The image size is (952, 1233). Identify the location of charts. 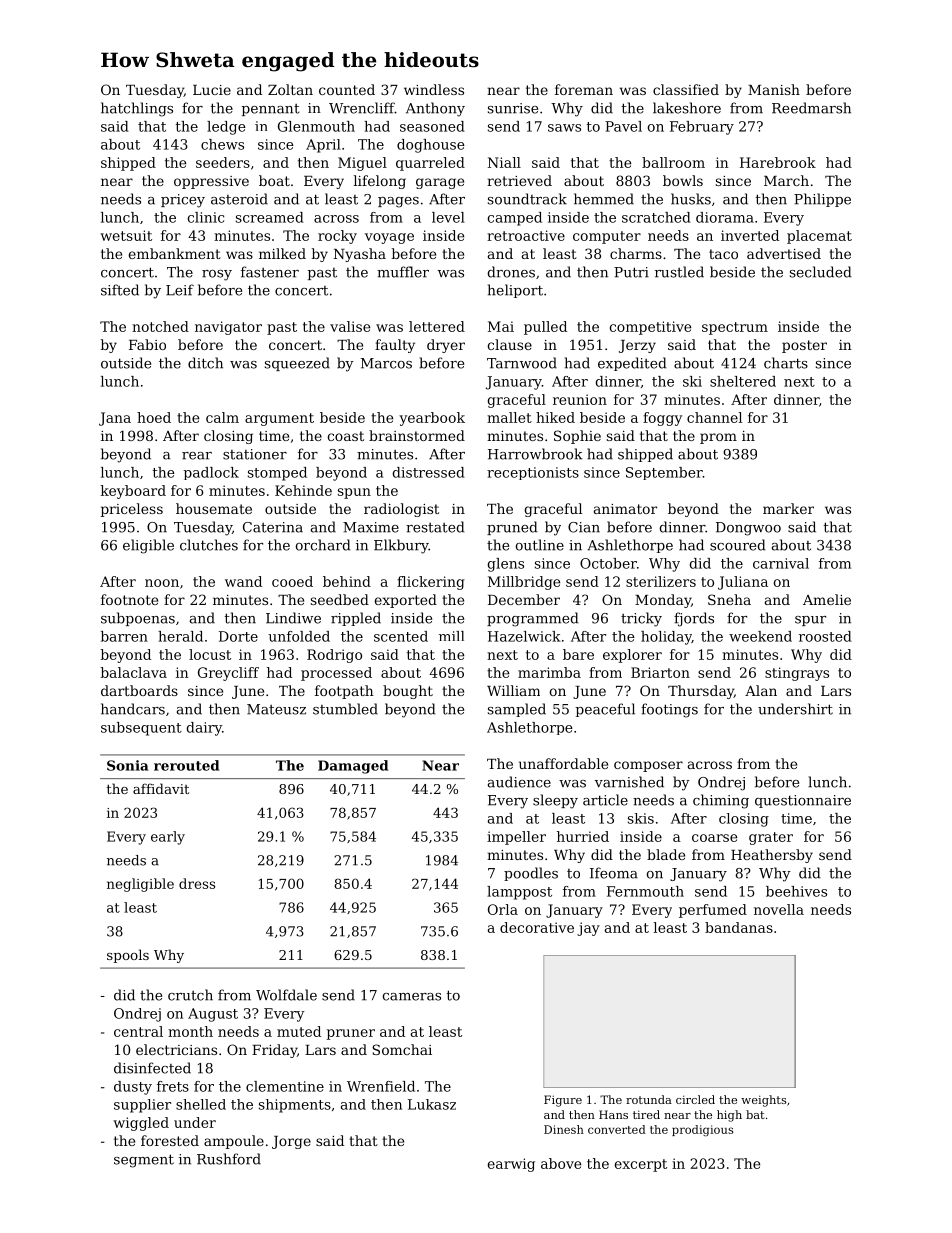
(786, 363).
